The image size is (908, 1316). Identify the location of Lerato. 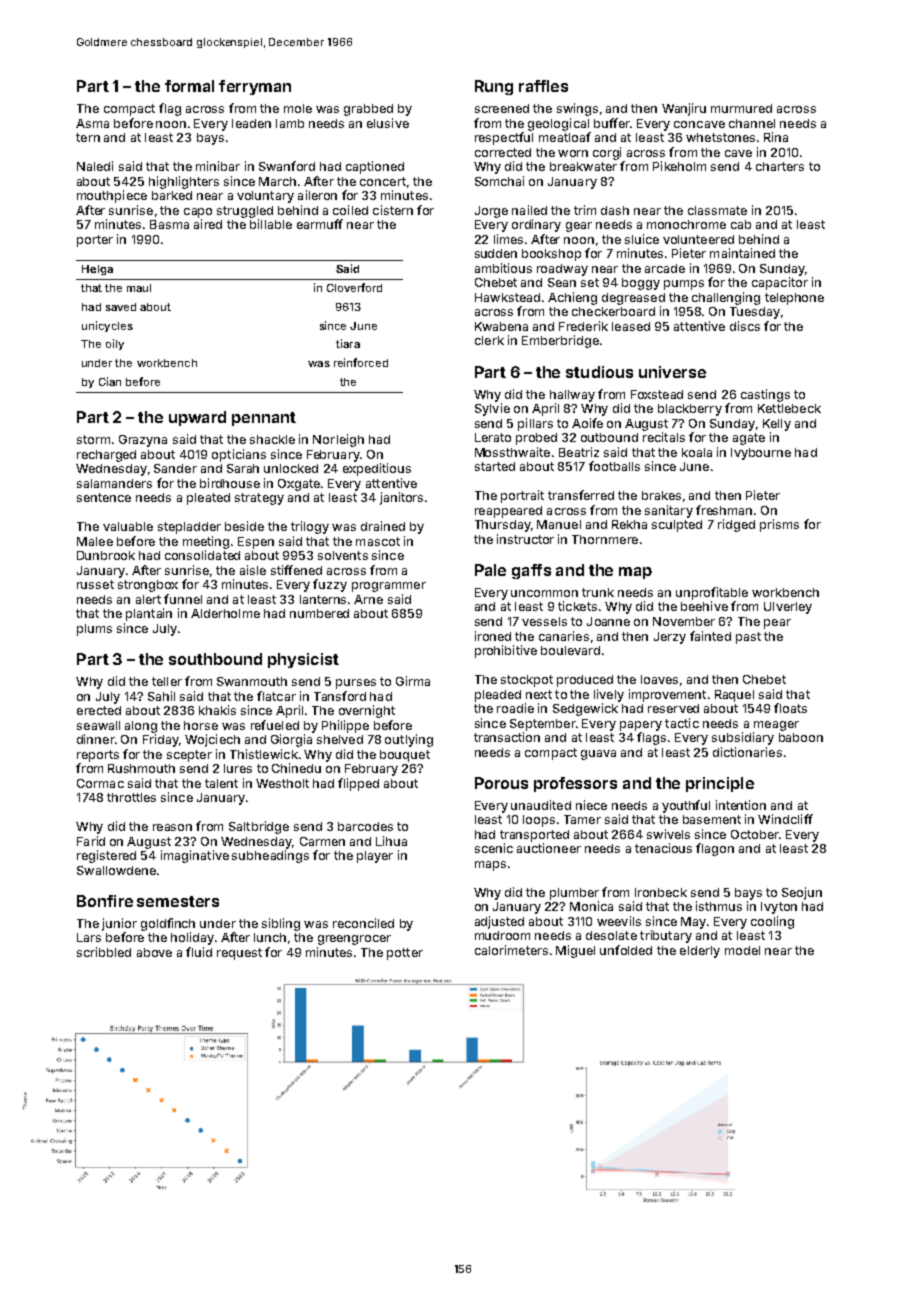
(493, 437).
